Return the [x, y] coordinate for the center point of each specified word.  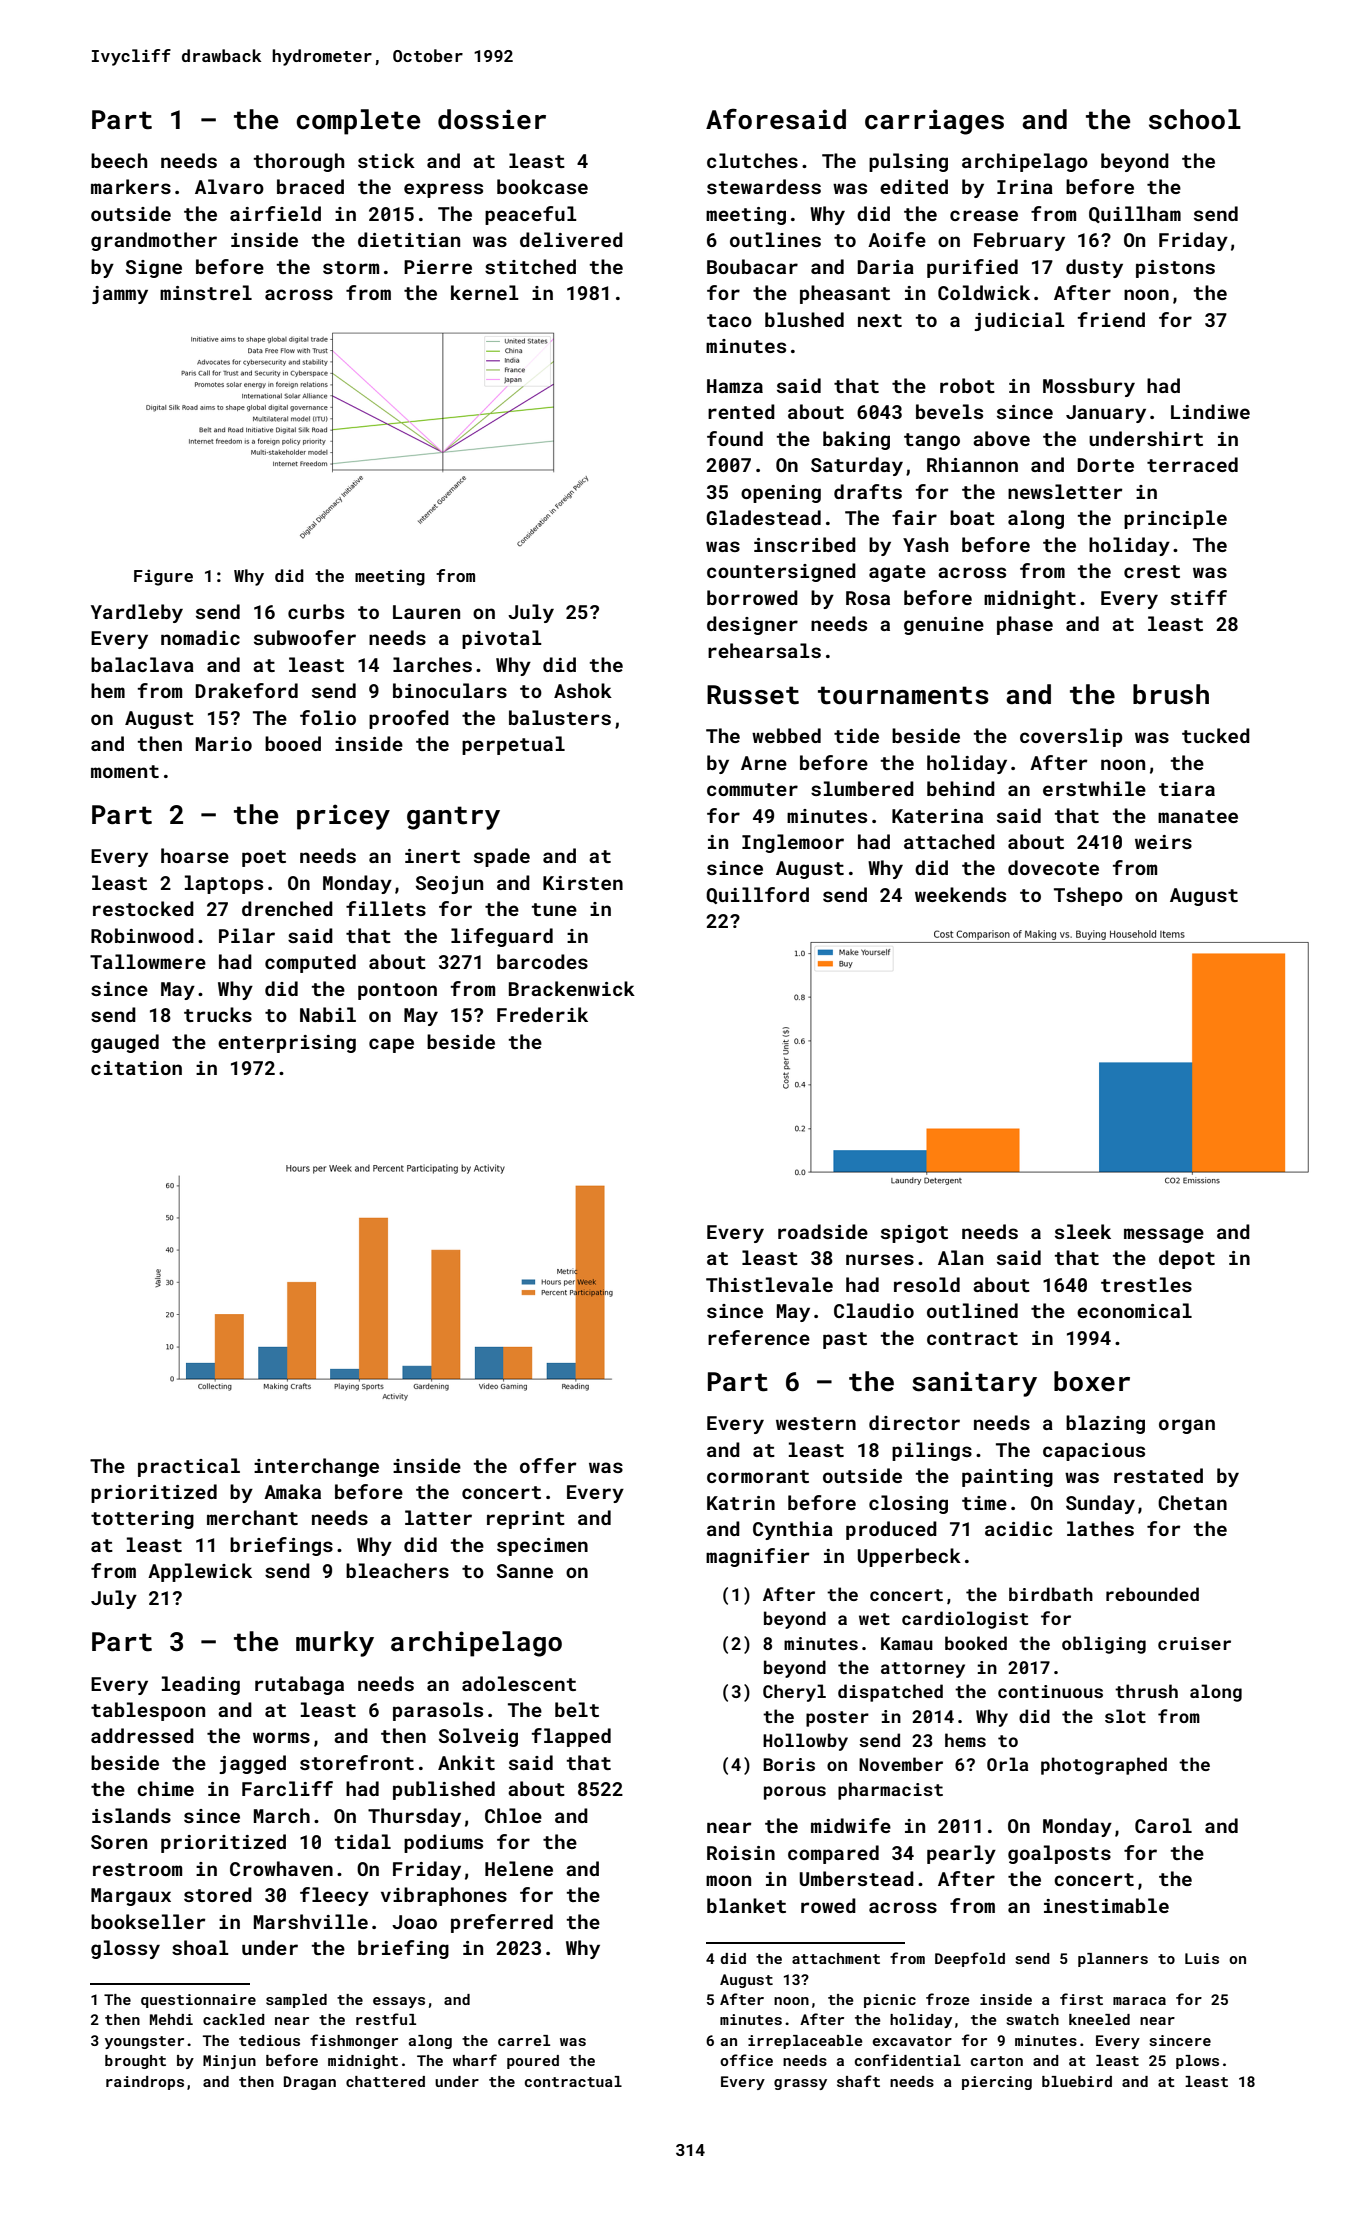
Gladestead [763, 517]
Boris [789, 1764]
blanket [746, 1905]
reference [759, 1337]
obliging [1104, 1645]
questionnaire [198, 2001]
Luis [1202, 1958]
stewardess [764, 186]
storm [351, 267]
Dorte [1105, 465]
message [1164, 1235]
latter [438, 1517]
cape [391, 1045]
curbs [316, 611]
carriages [934, 122]
